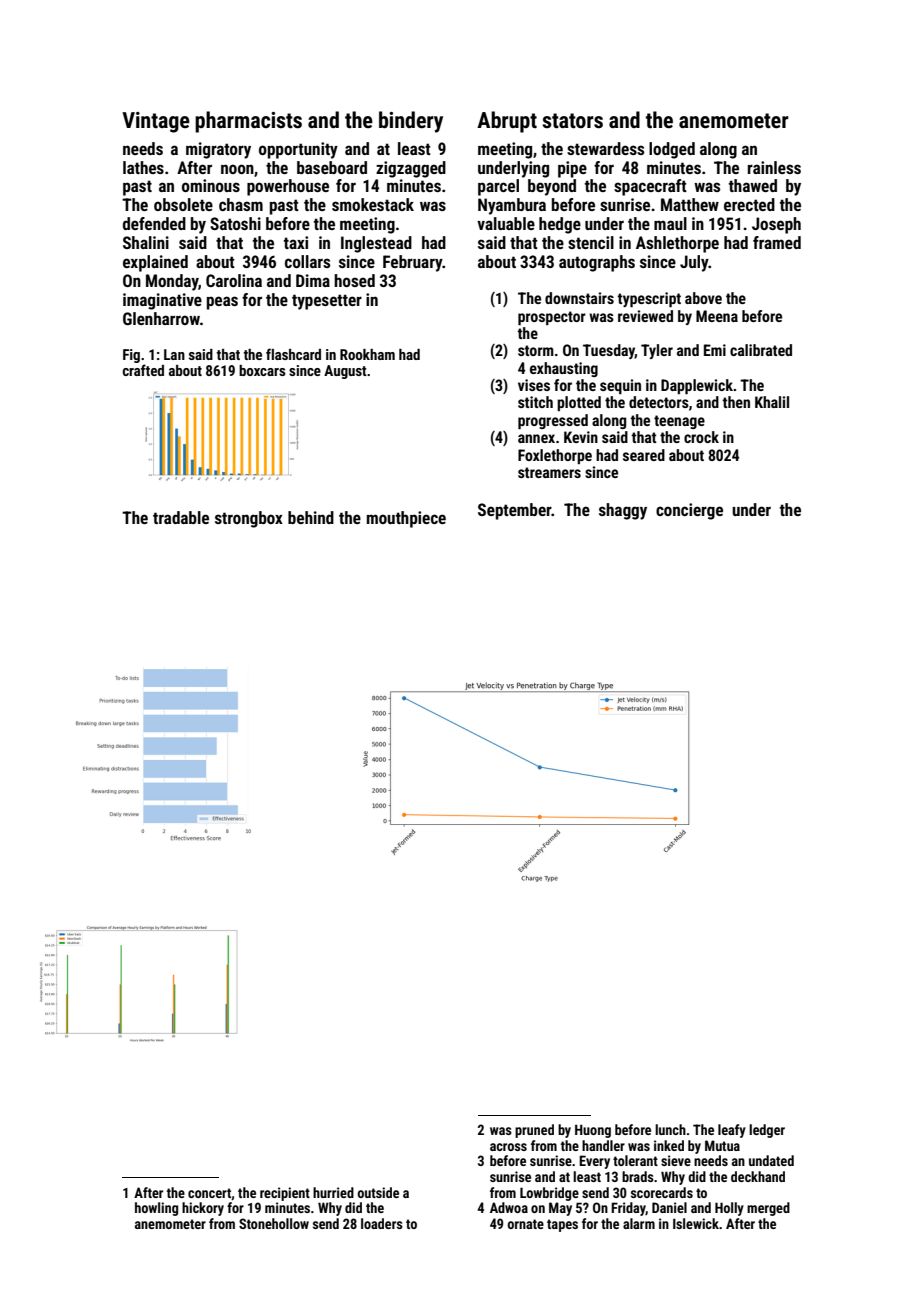  What do you see at coordinates (525, 1224) in the document?
I see `ornate` at bounding box center [525, 1224].
